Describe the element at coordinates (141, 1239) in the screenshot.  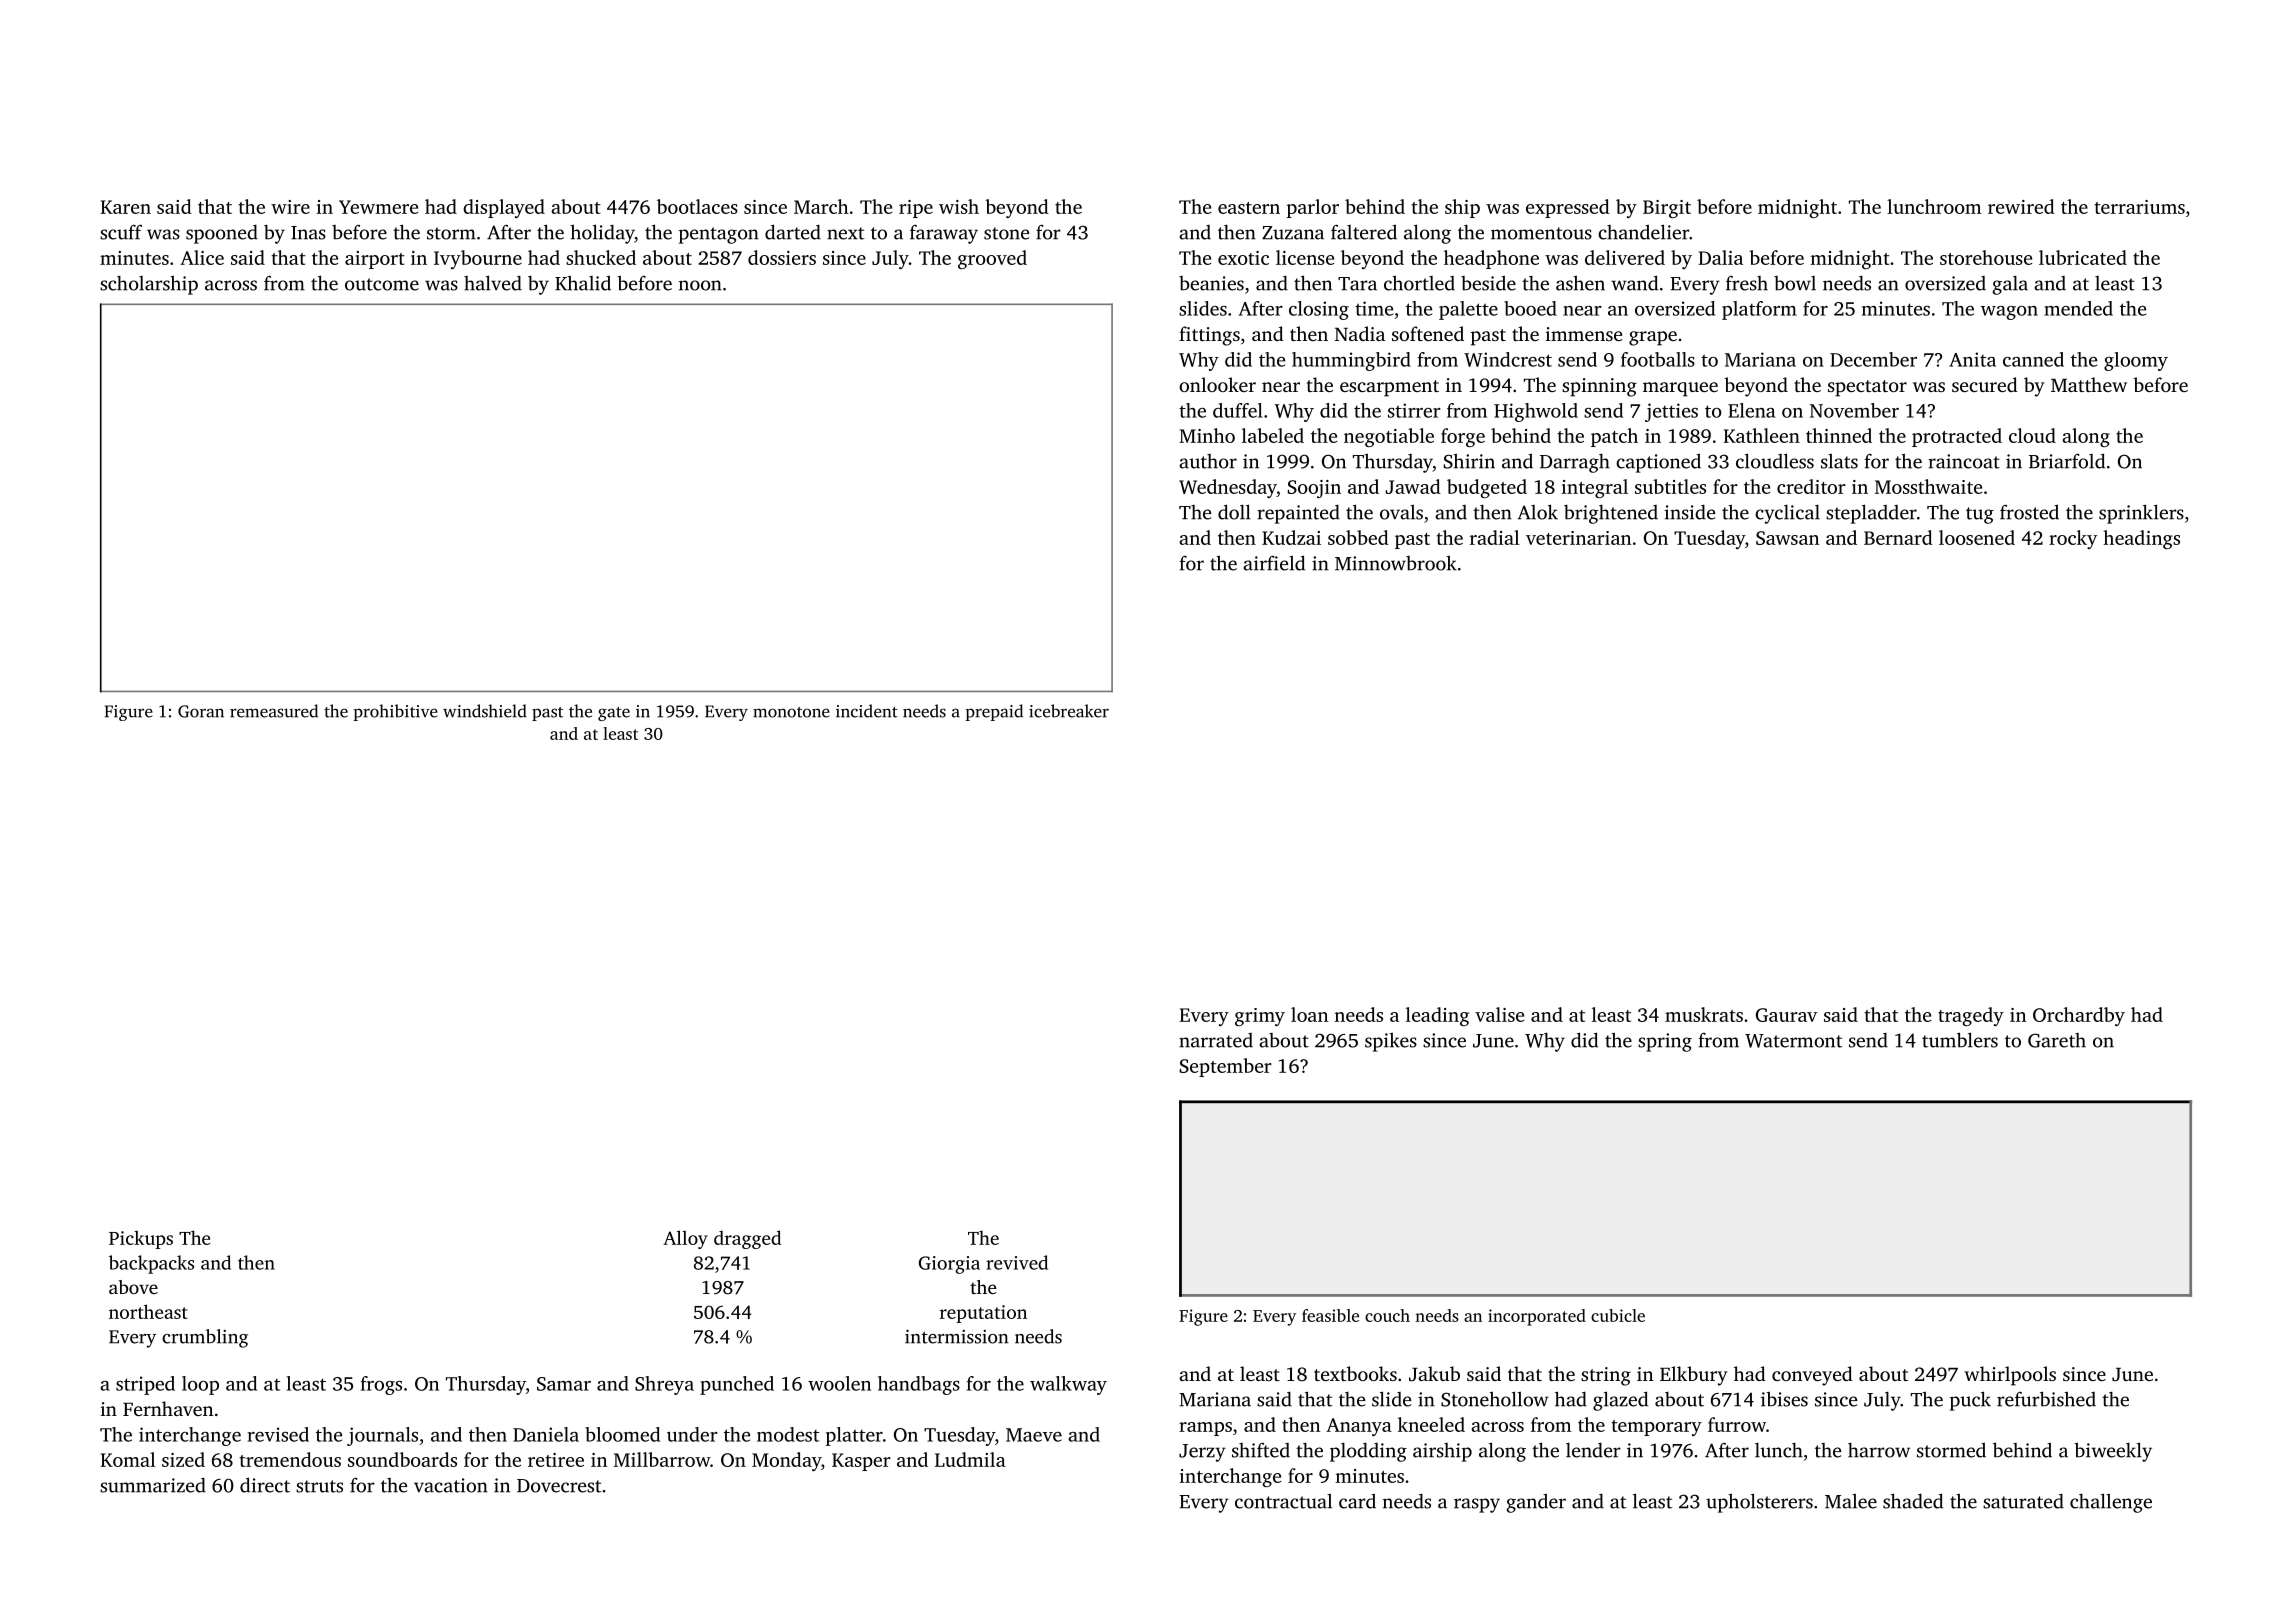
I see `Pickups` at that location.
